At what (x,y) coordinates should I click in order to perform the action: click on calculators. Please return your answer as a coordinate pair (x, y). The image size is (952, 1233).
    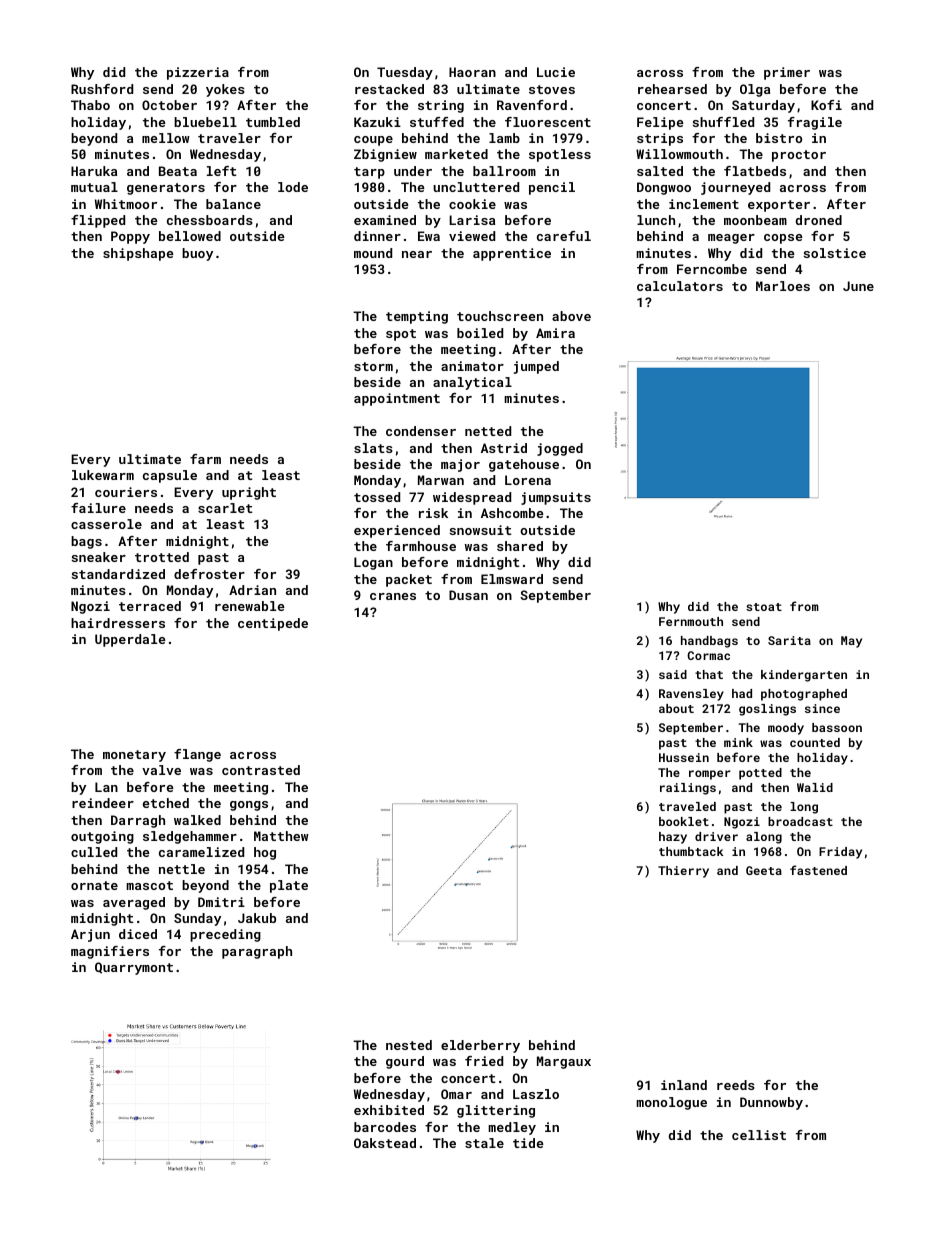
    Looking at the image, I should click on (680, 286).
